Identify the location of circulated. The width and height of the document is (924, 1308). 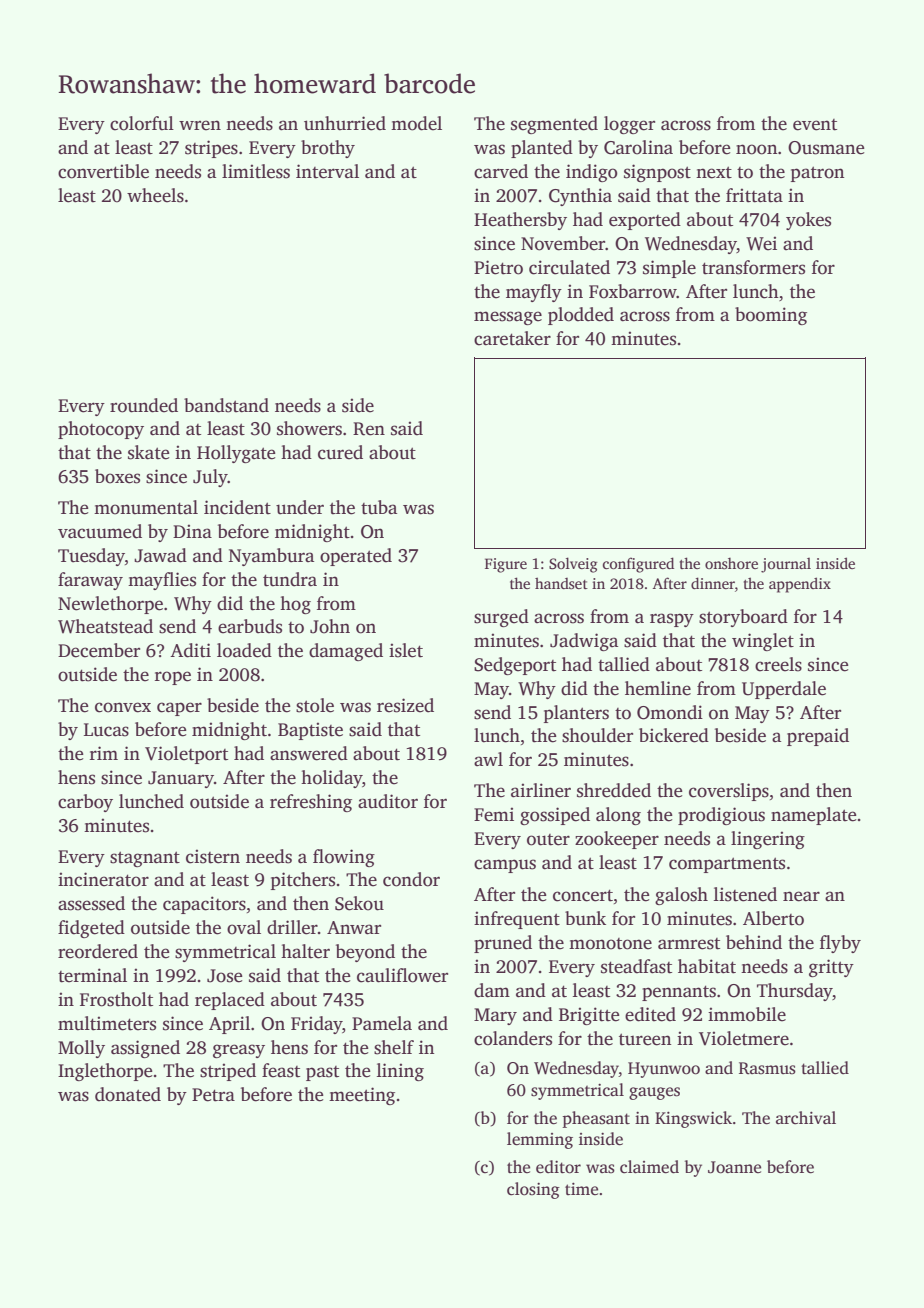
(569, 267).
